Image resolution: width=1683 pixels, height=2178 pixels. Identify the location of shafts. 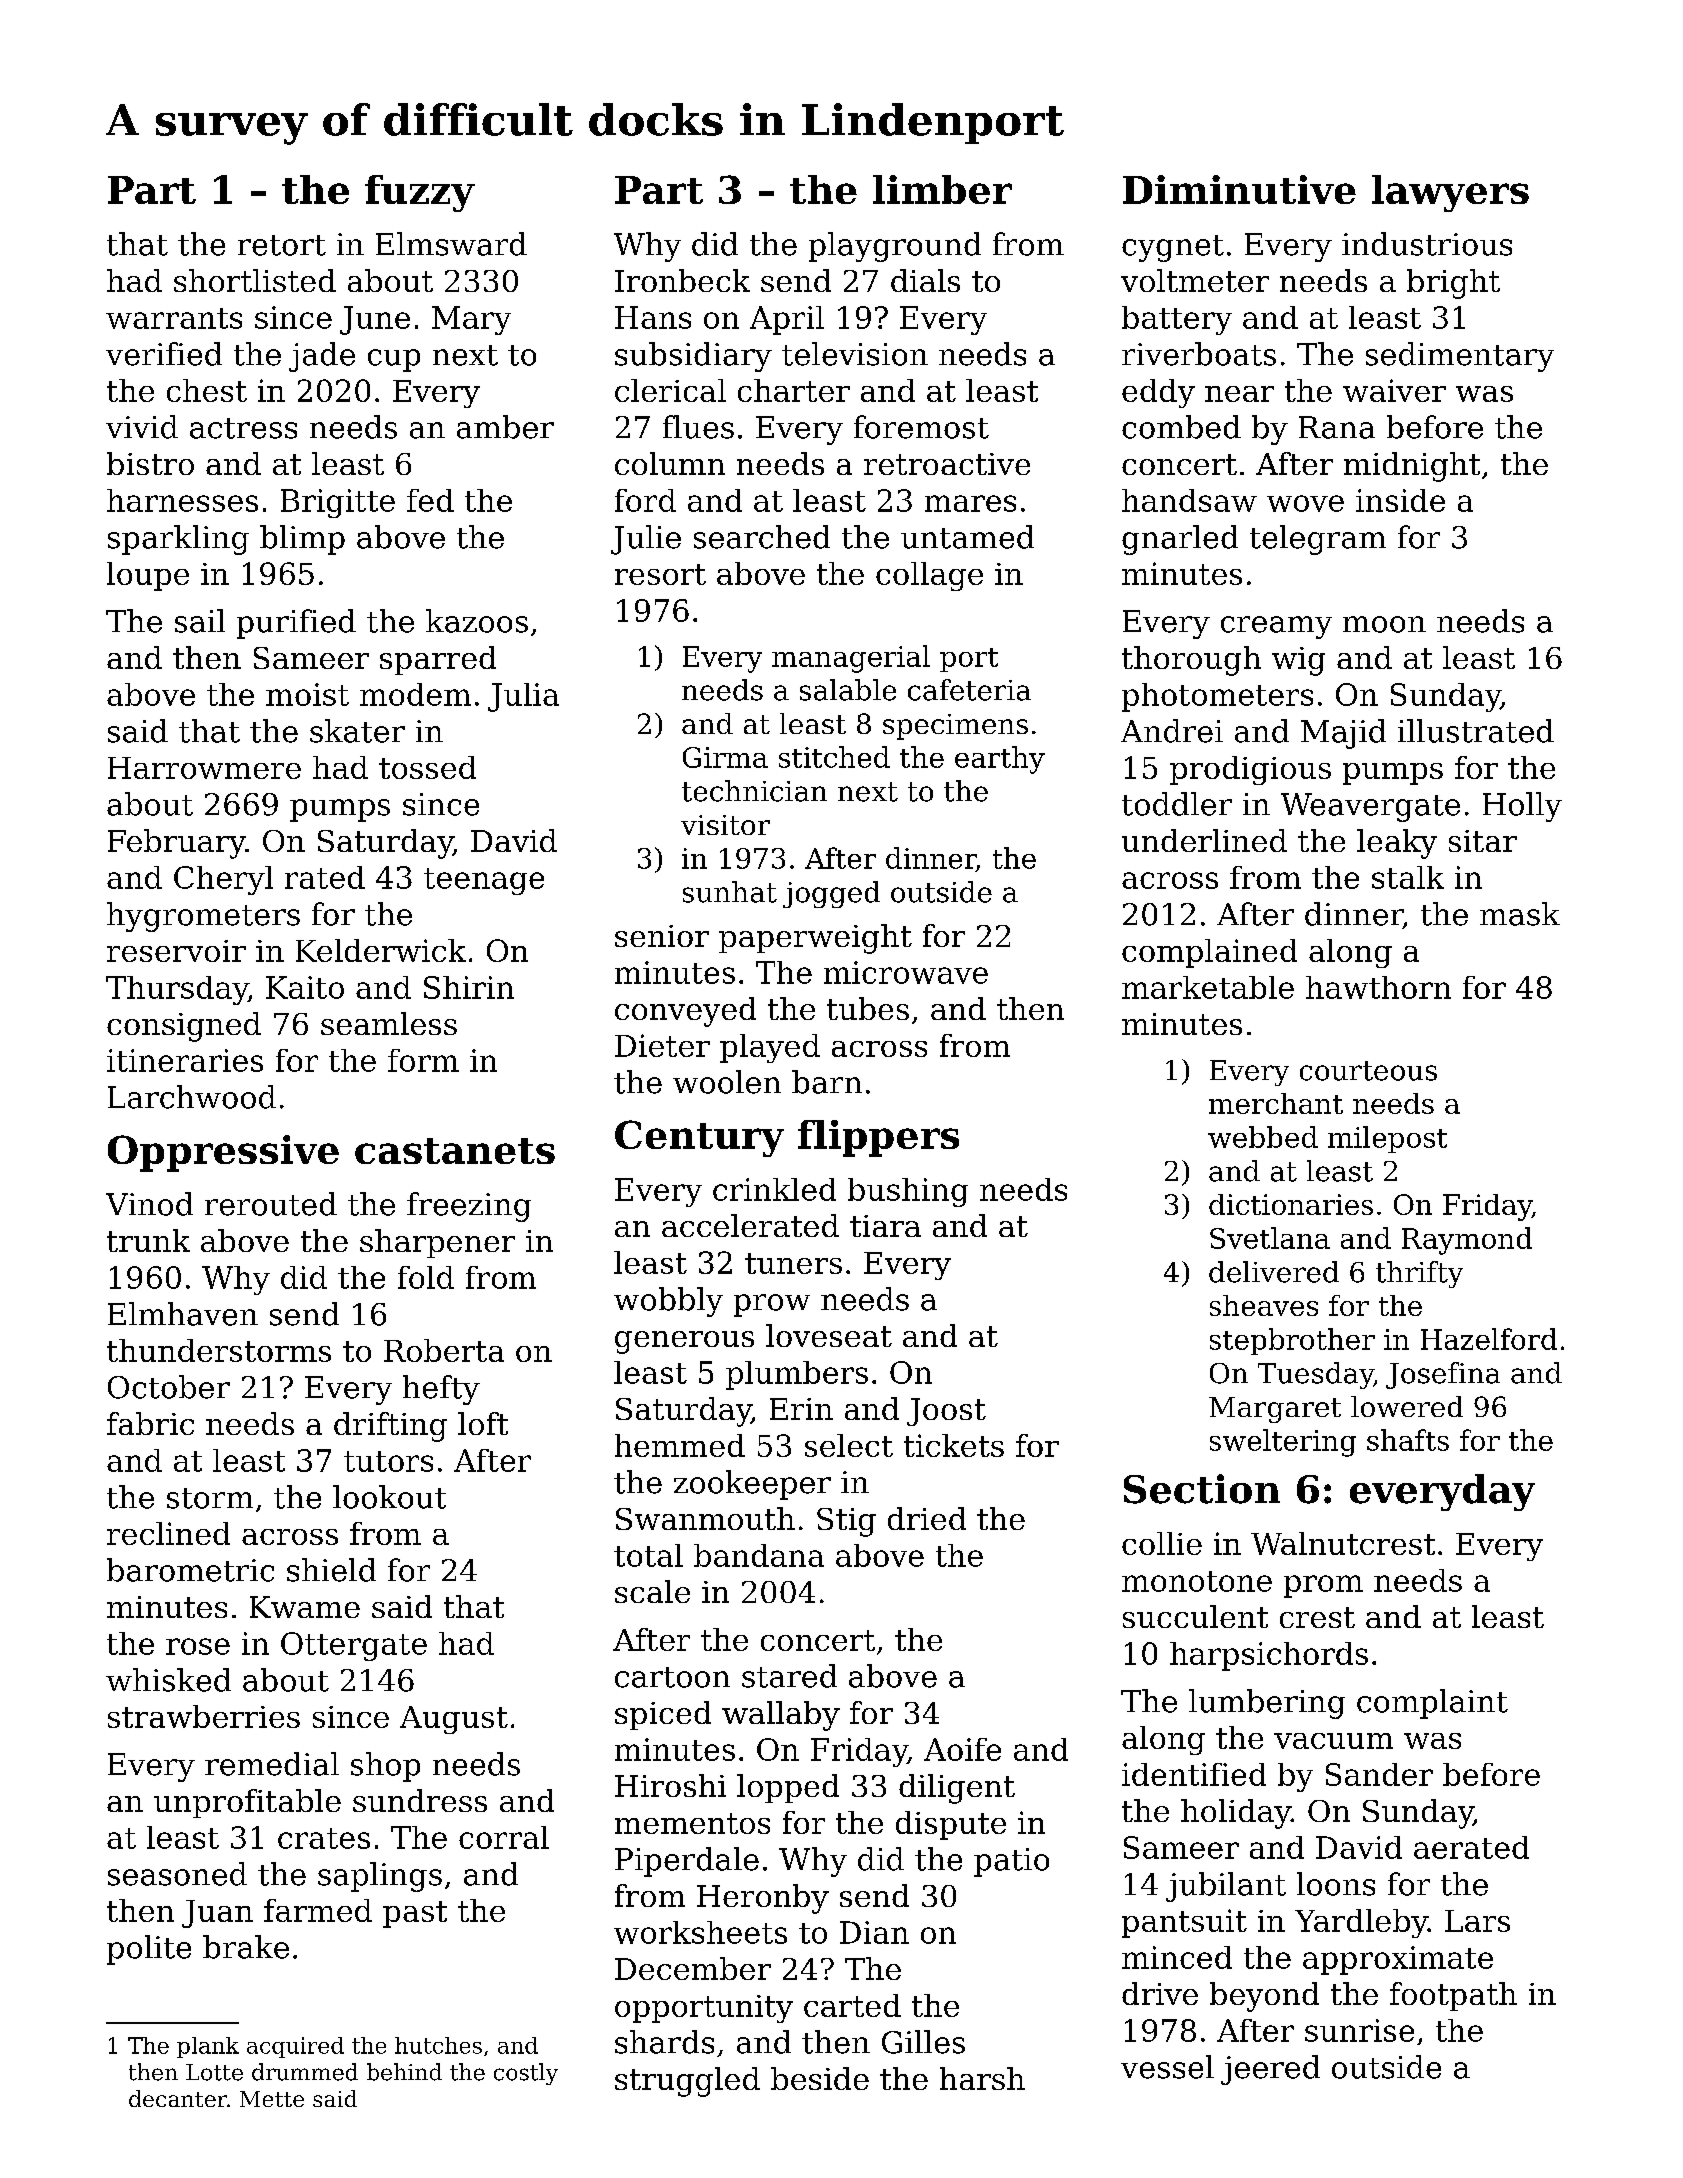
(1408, 1440).
